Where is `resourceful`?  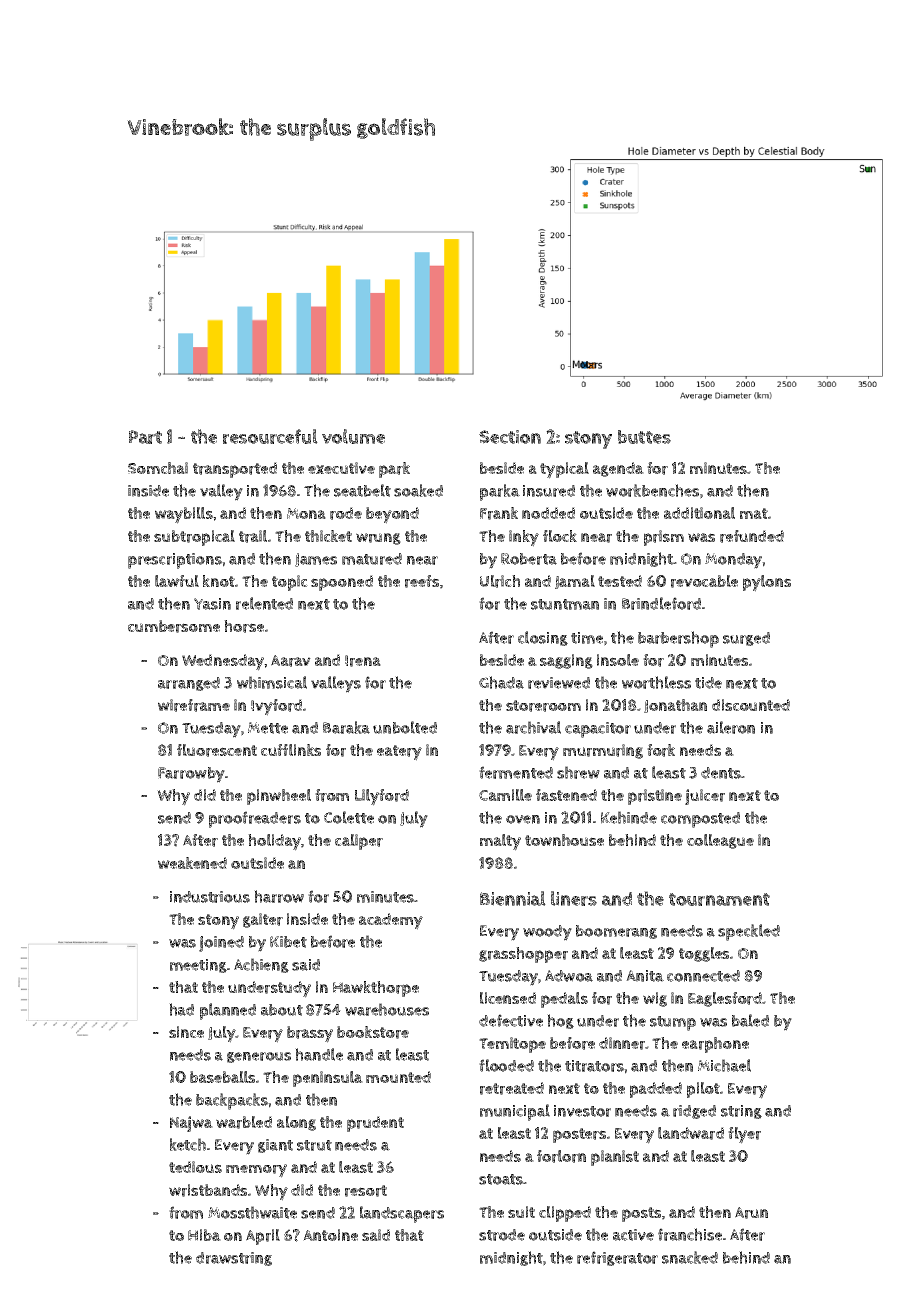
resourceful is located at coordinates (270, 436).
